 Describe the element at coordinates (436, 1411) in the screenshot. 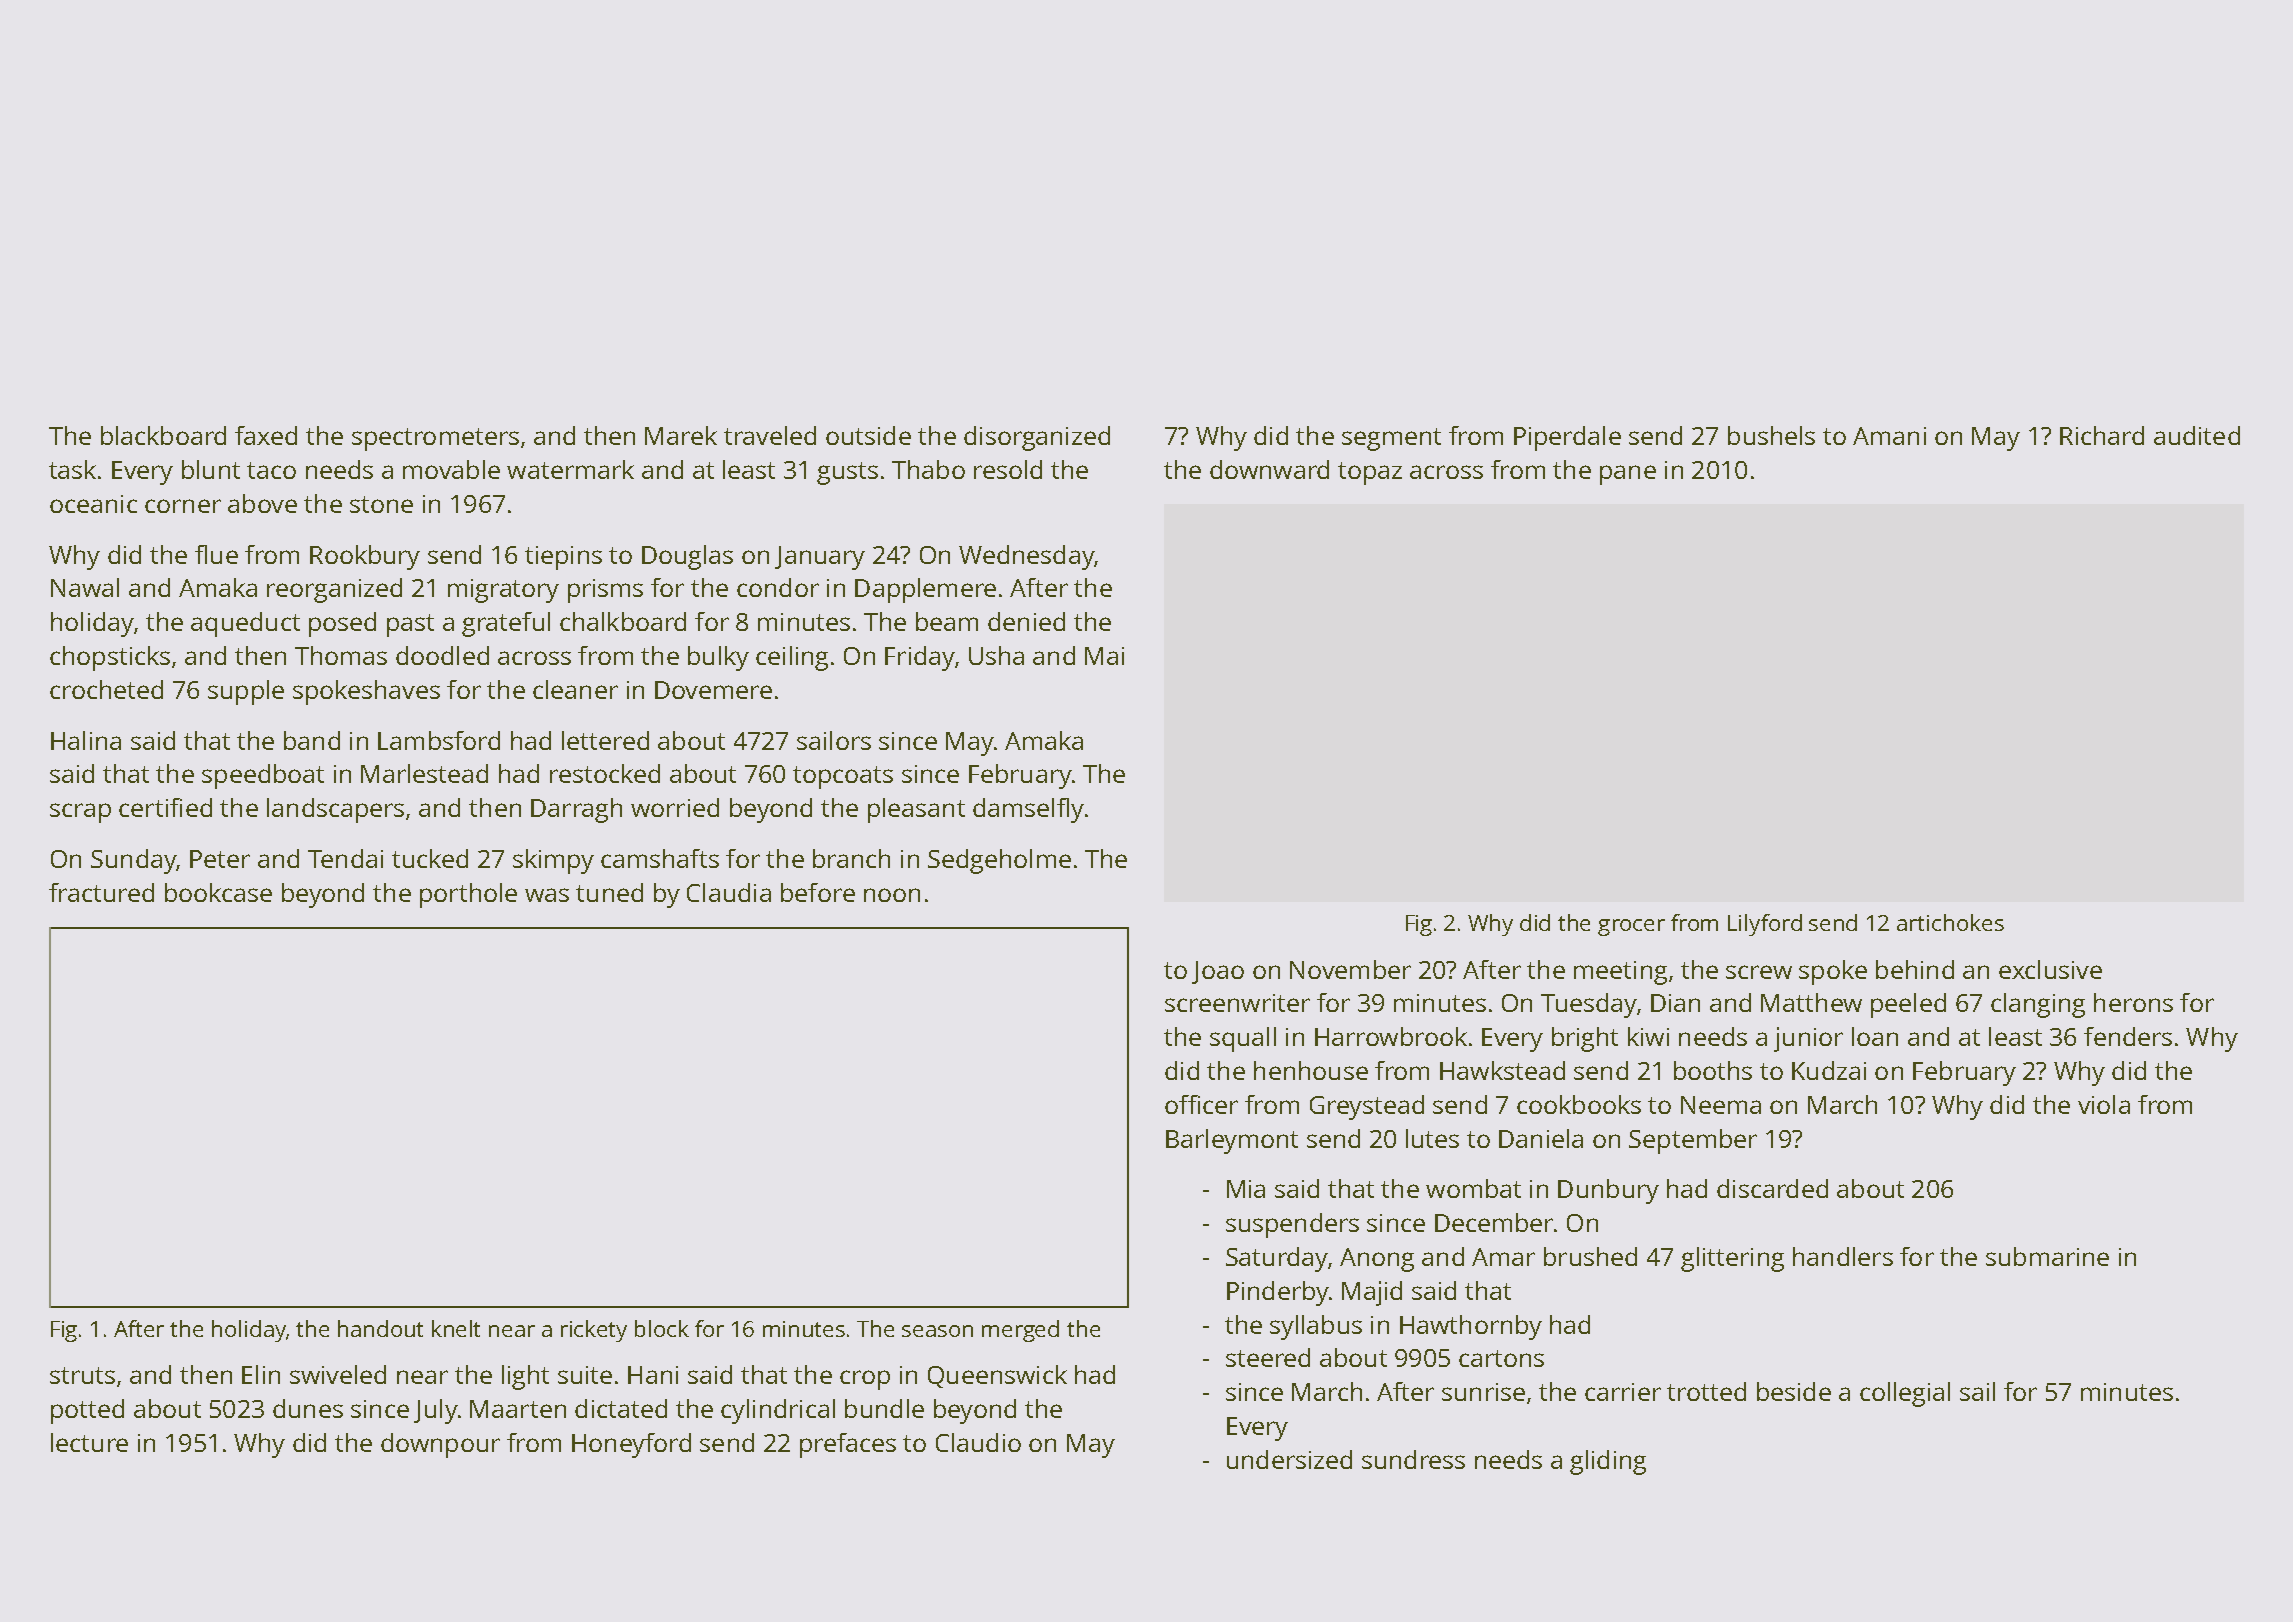

I see `July` at that location.
